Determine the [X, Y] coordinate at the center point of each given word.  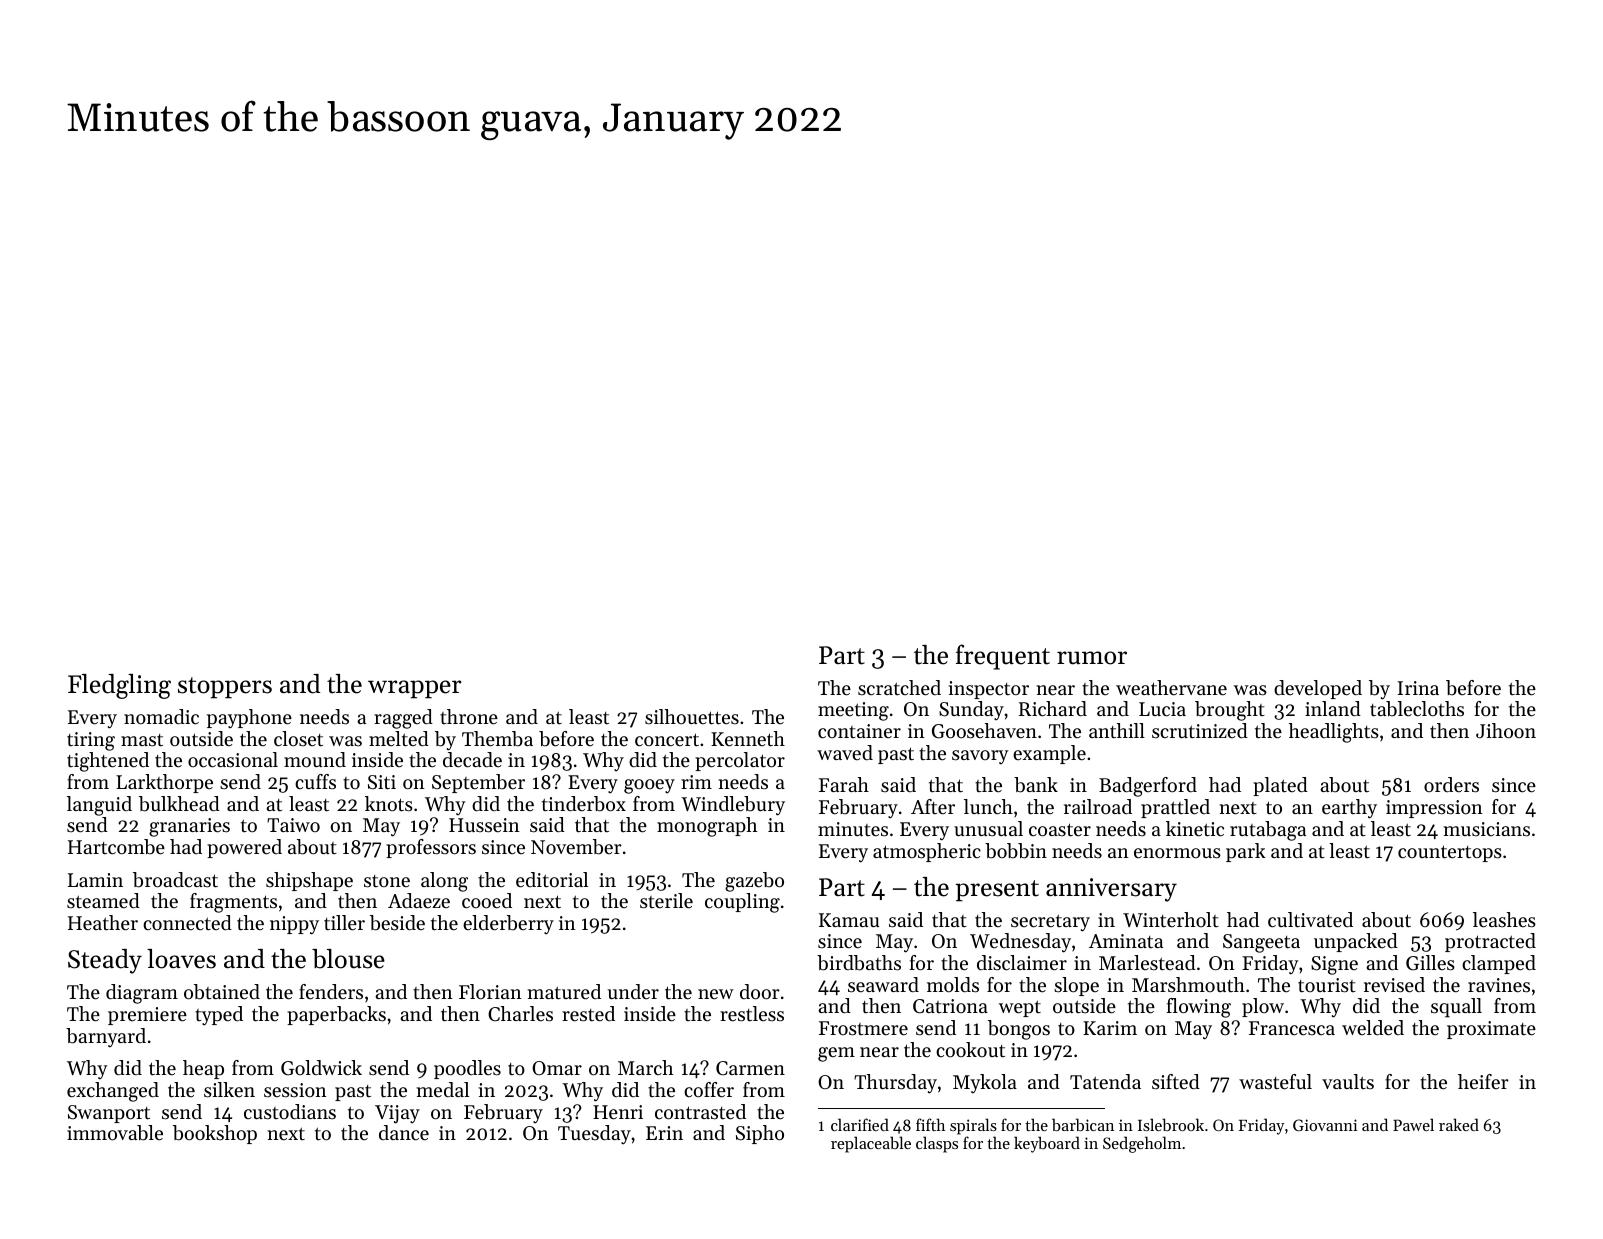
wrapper [414, 689]
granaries [189, 827]
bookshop [215, 1134]
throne [469, 717]
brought [1230, 711]
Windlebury [733, 806]
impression [1434, 809]
